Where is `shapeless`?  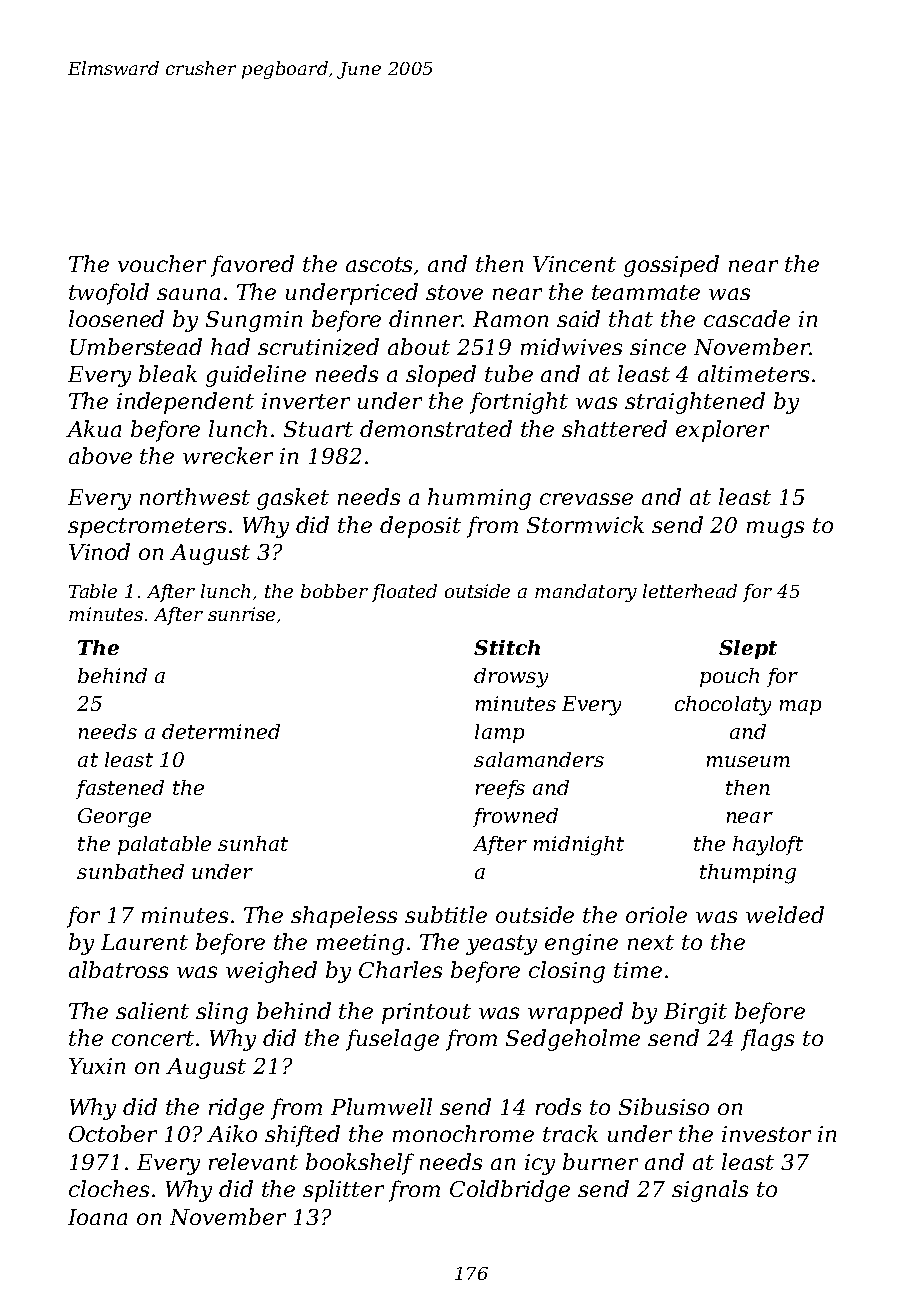 shapeless is located at coordinates (344, 917).
